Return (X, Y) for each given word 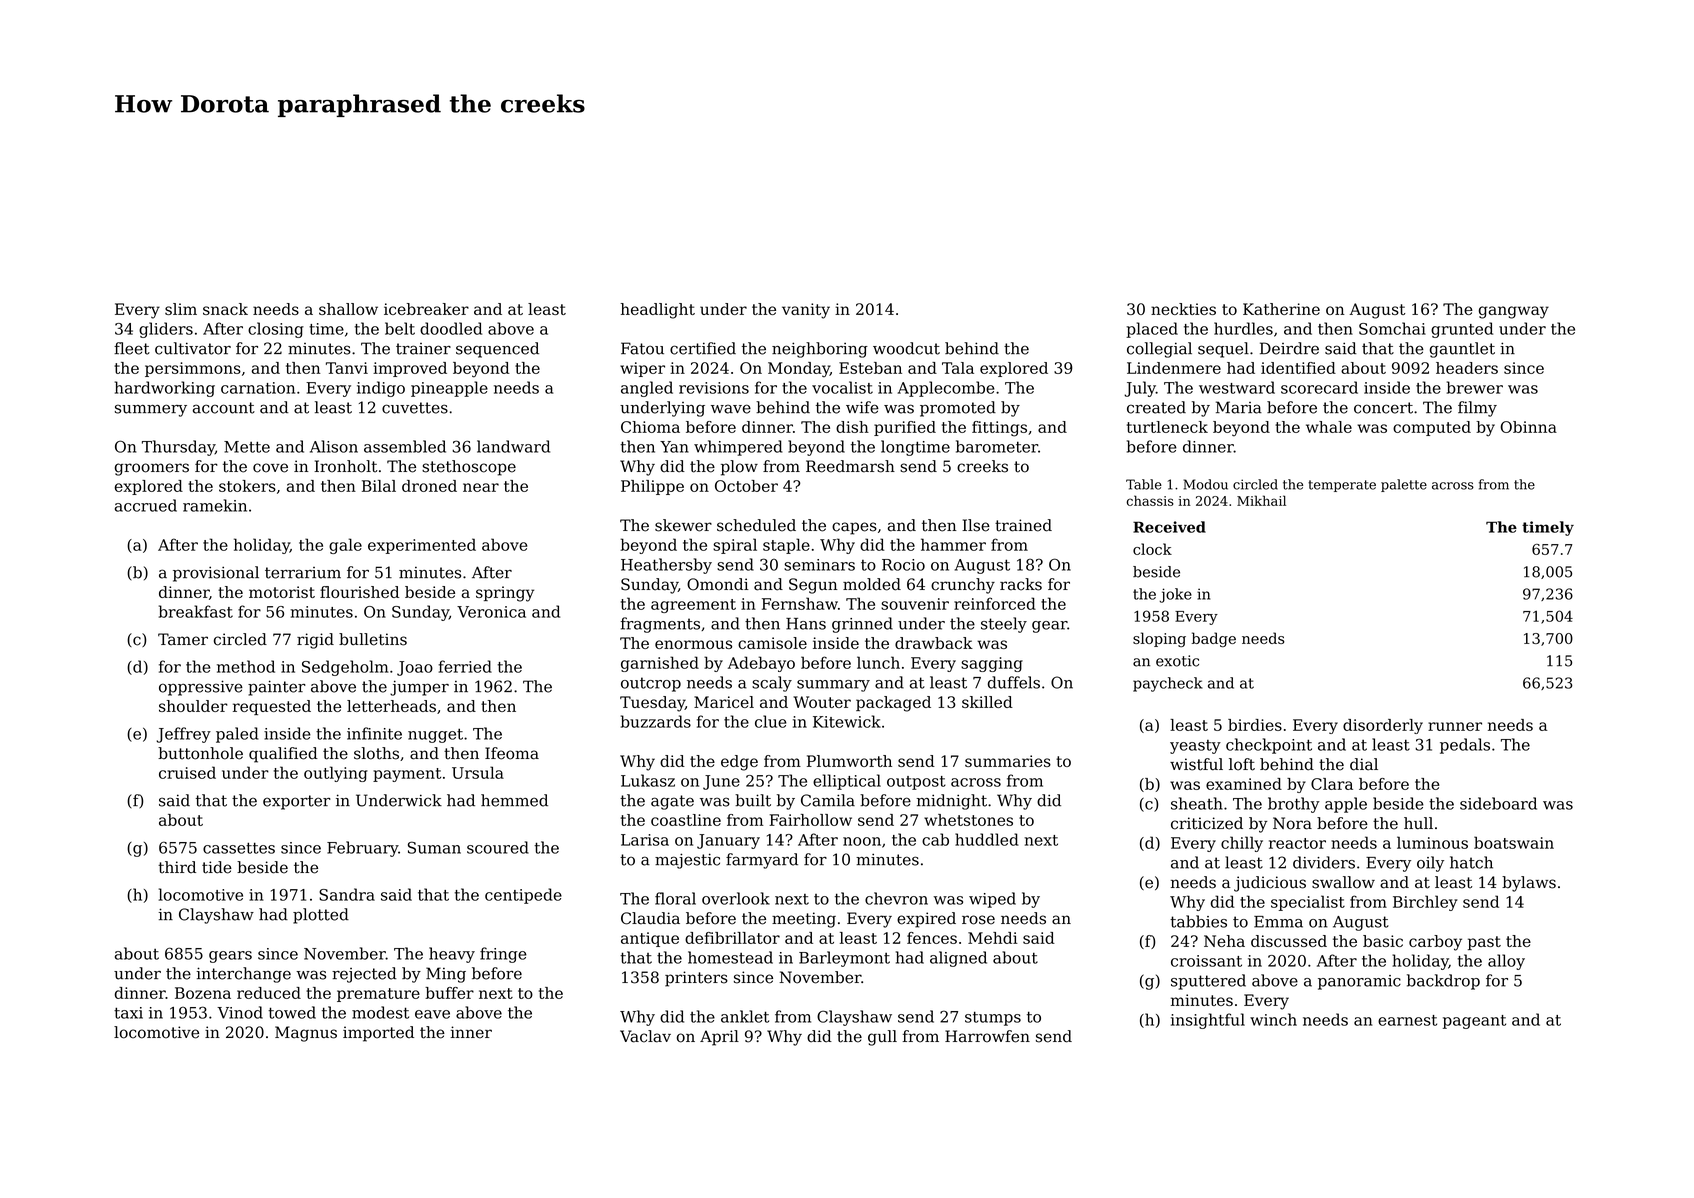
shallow (348, 309)
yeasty (1195, 747)
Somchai (1392, 328)
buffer (449, 993)
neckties (1183, 309)
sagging (992, 664)
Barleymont (844, 959)
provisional (216, 574)
